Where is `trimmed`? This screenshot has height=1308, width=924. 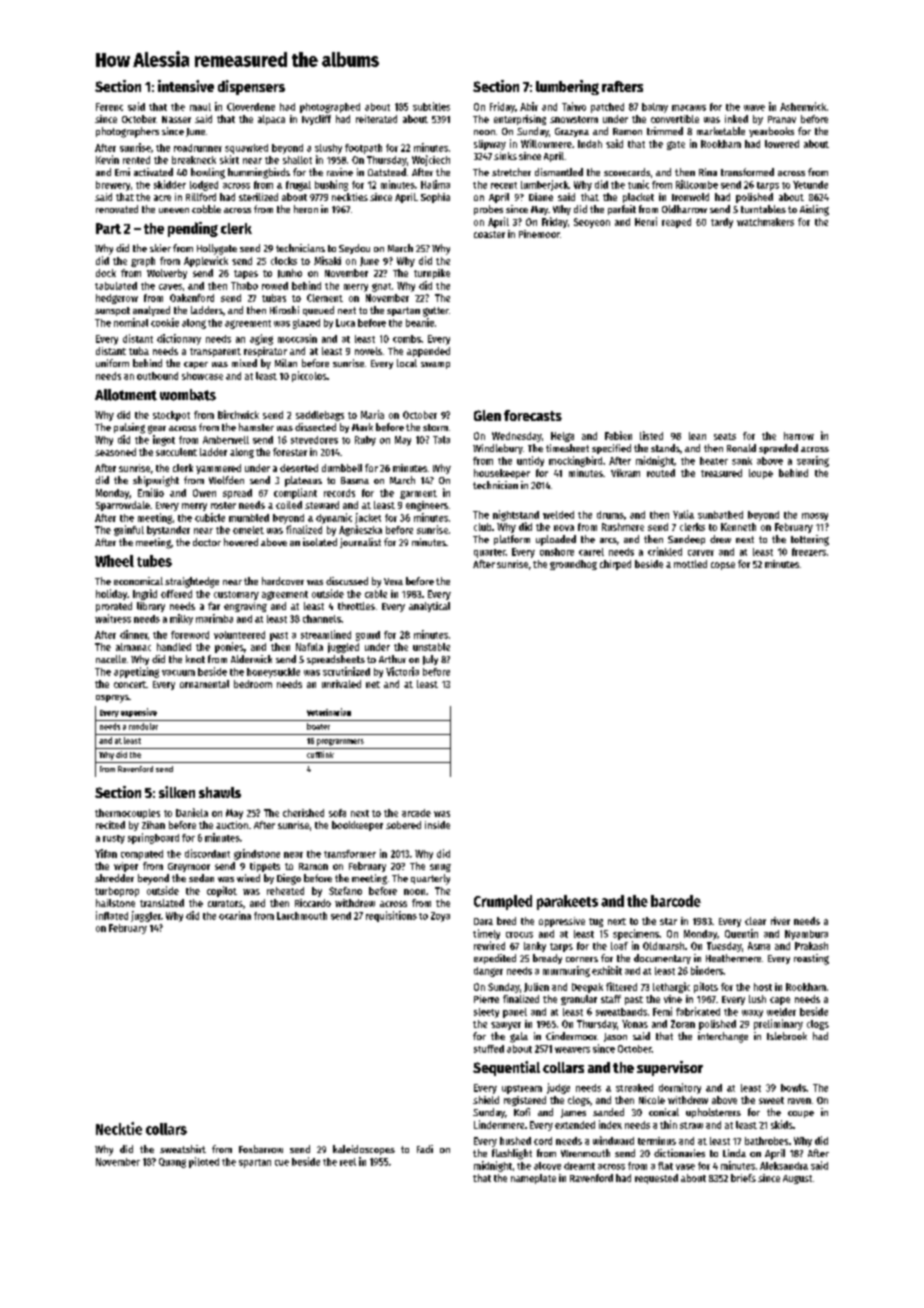 trimmed is located at coordinates (665, 131).
